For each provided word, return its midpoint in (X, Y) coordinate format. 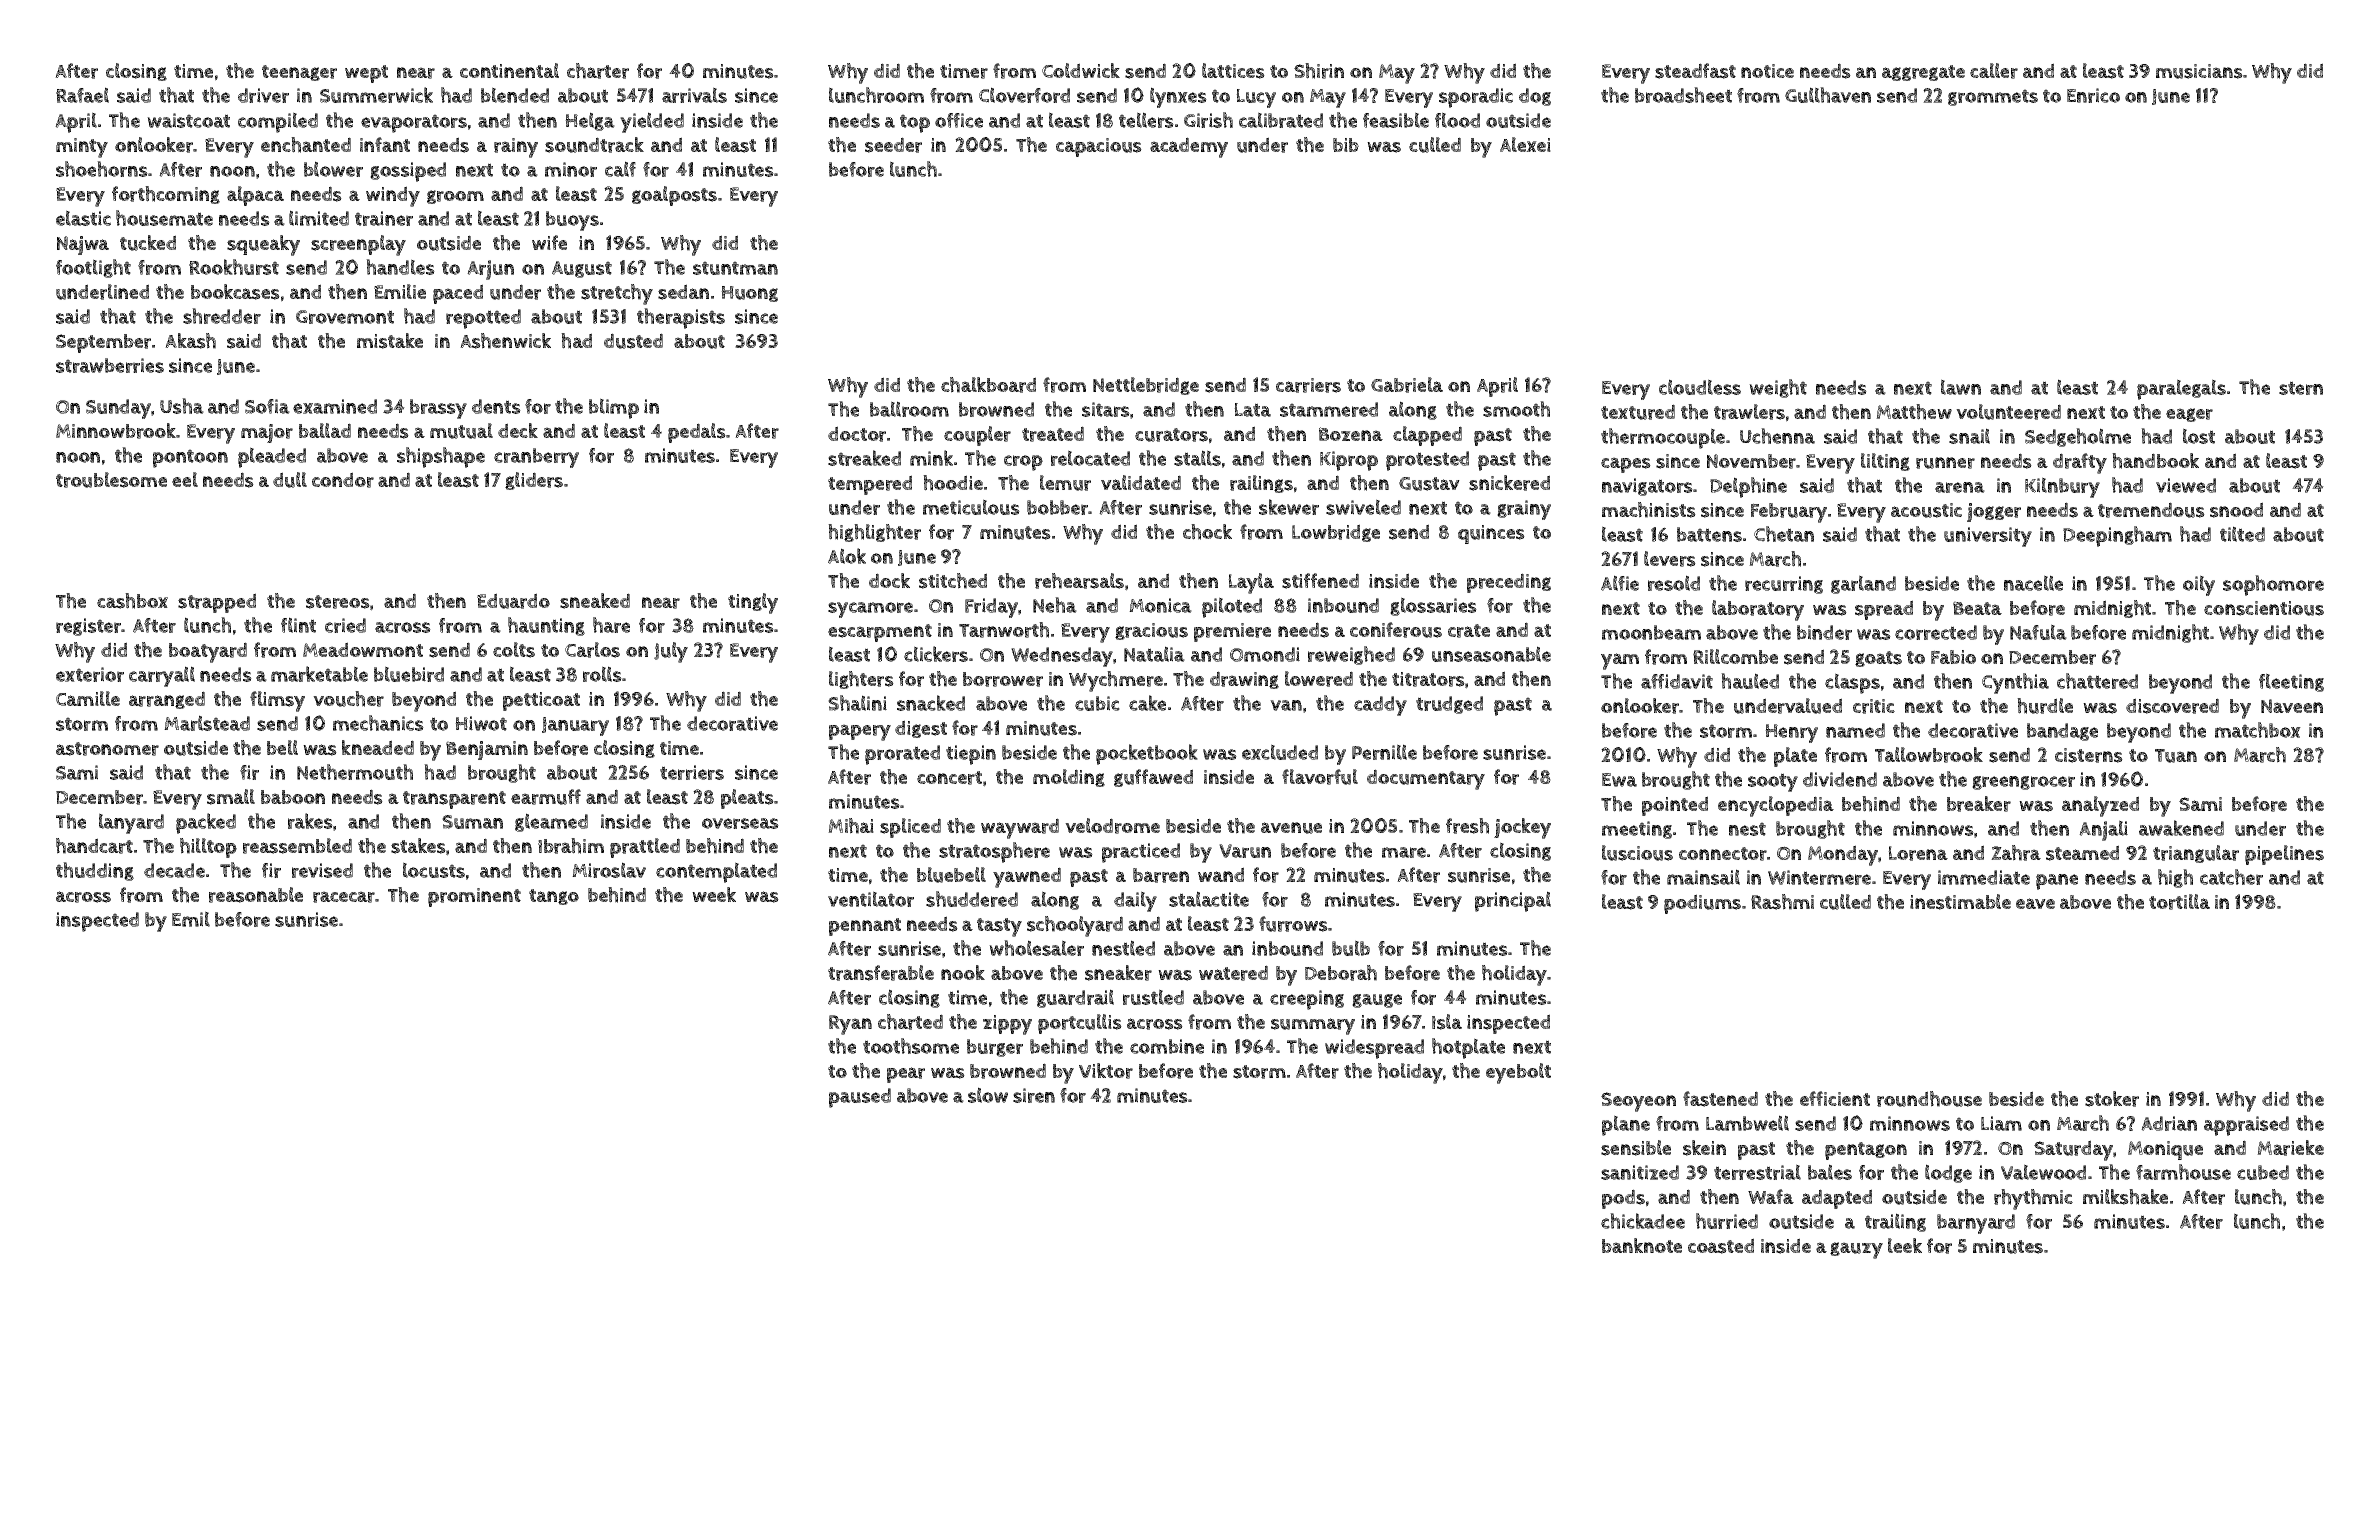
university (1988, 537)
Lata (1252, 410)
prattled (645, 848)
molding (1069, 778)
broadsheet (1683, 95)
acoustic (1926, 510)
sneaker (1118, 973)
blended (515, 95)
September (103, 343)
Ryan (850, 1025)
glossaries (1433, 606)
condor (343, 480)
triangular (2196, 854)
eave (2035, 903)
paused (860, 1098)
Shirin (1319, 71)
